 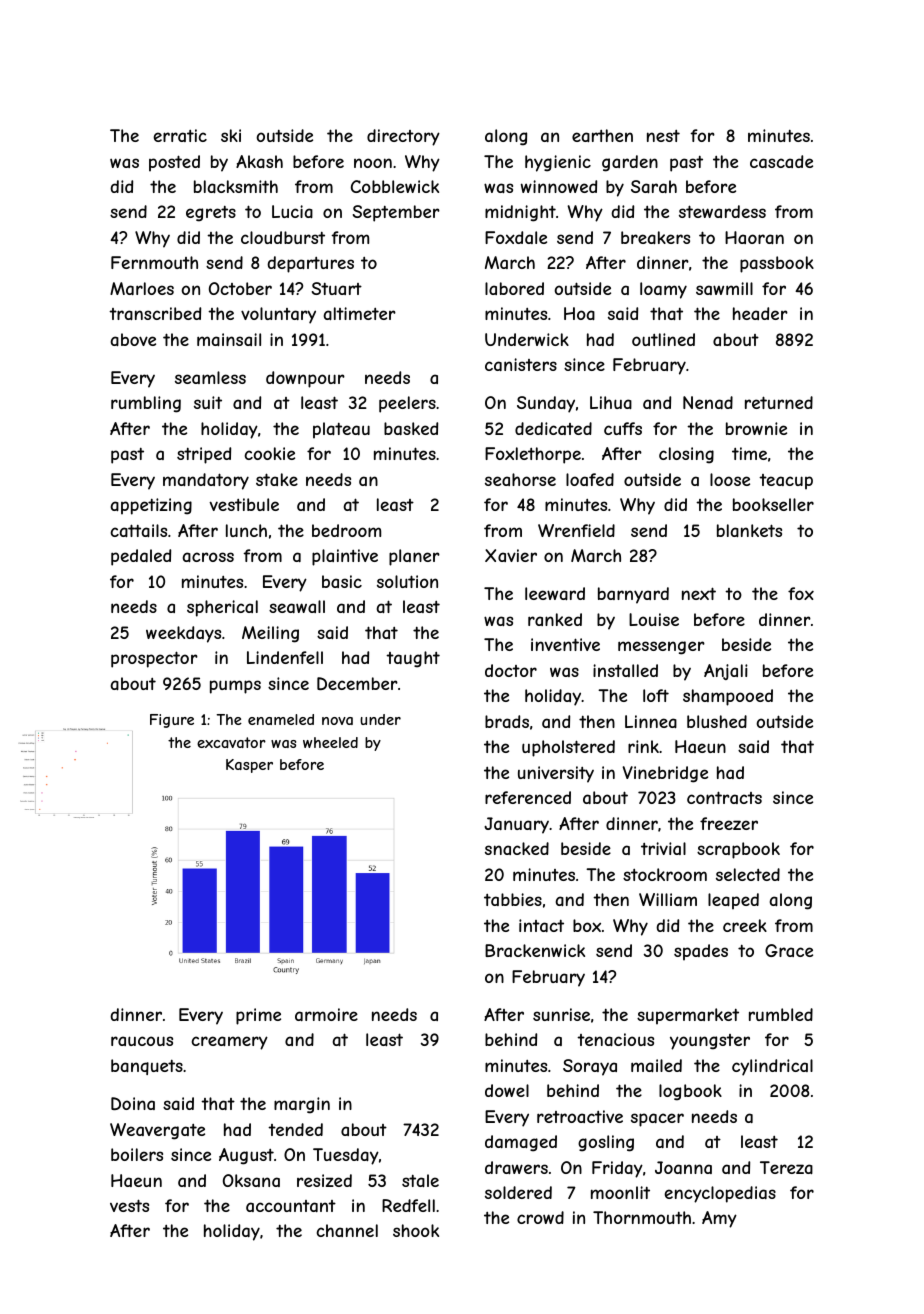 I want to click on directory, so click(x=403, y=137).
